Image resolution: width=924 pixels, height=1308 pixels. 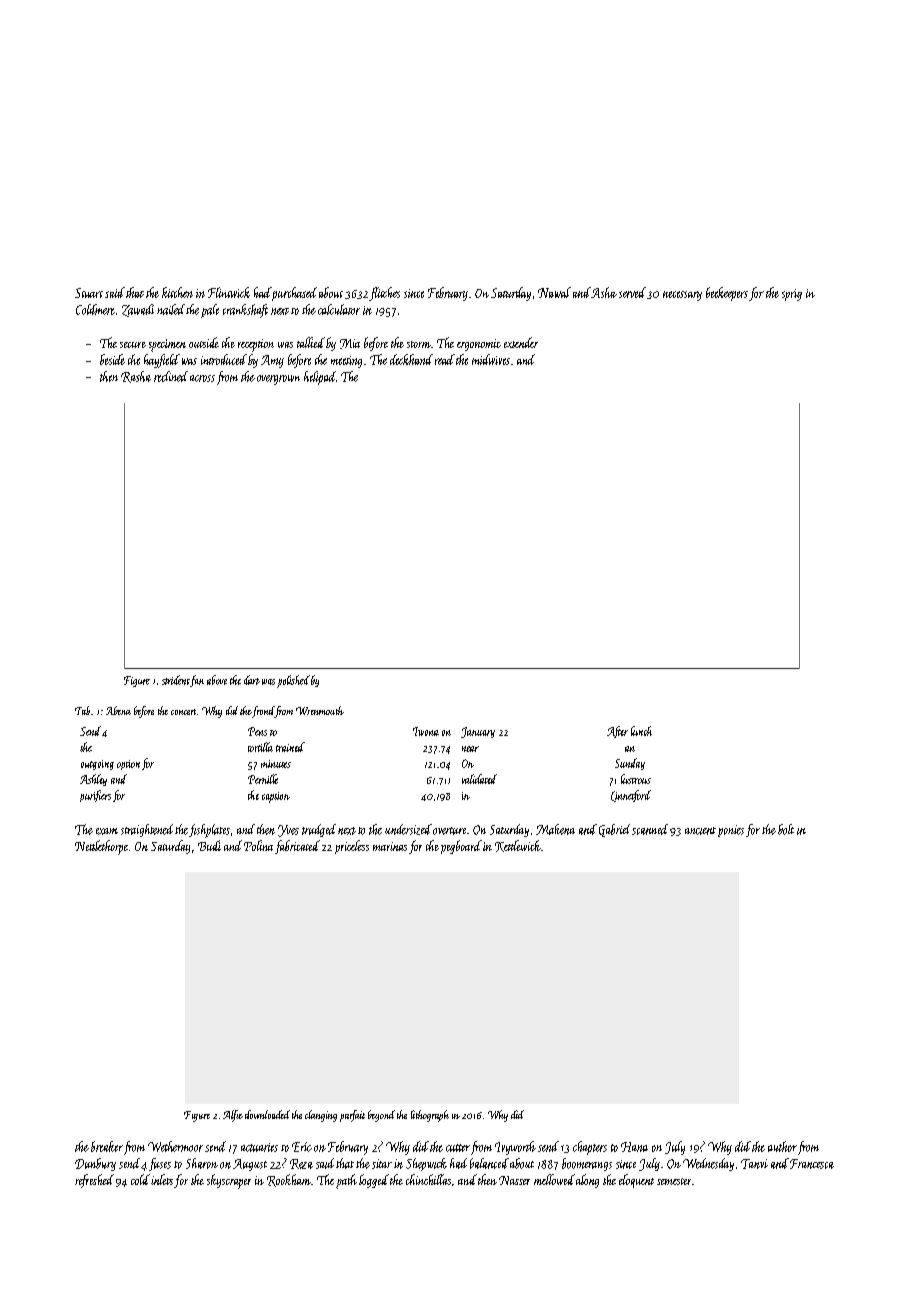 I want to click on flitches, so click(x=384, y=294).
